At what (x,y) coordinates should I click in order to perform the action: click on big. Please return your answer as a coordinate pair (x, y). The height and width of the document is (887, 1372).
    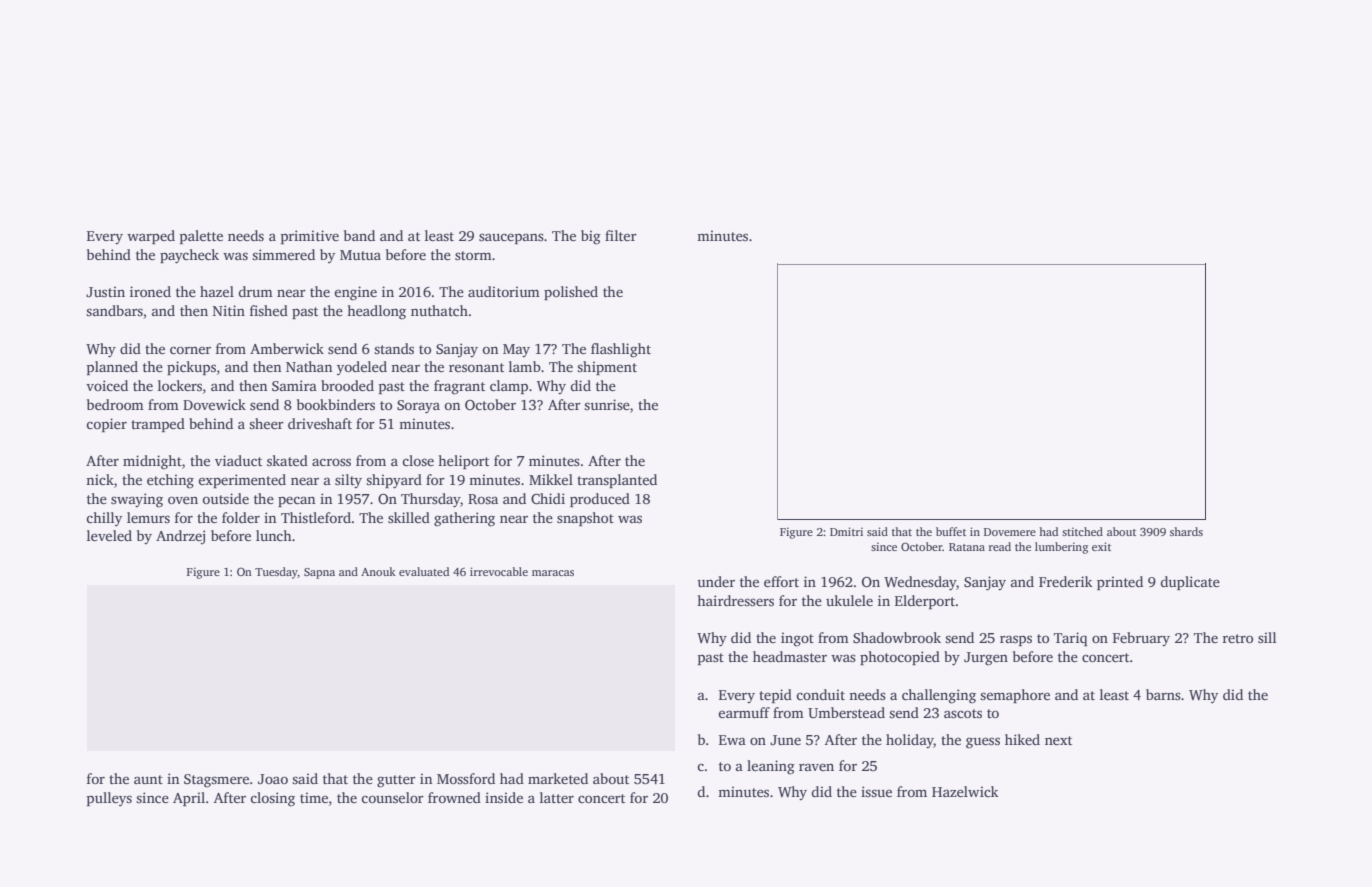
    Looking at the image, I should click on (591, 237).
